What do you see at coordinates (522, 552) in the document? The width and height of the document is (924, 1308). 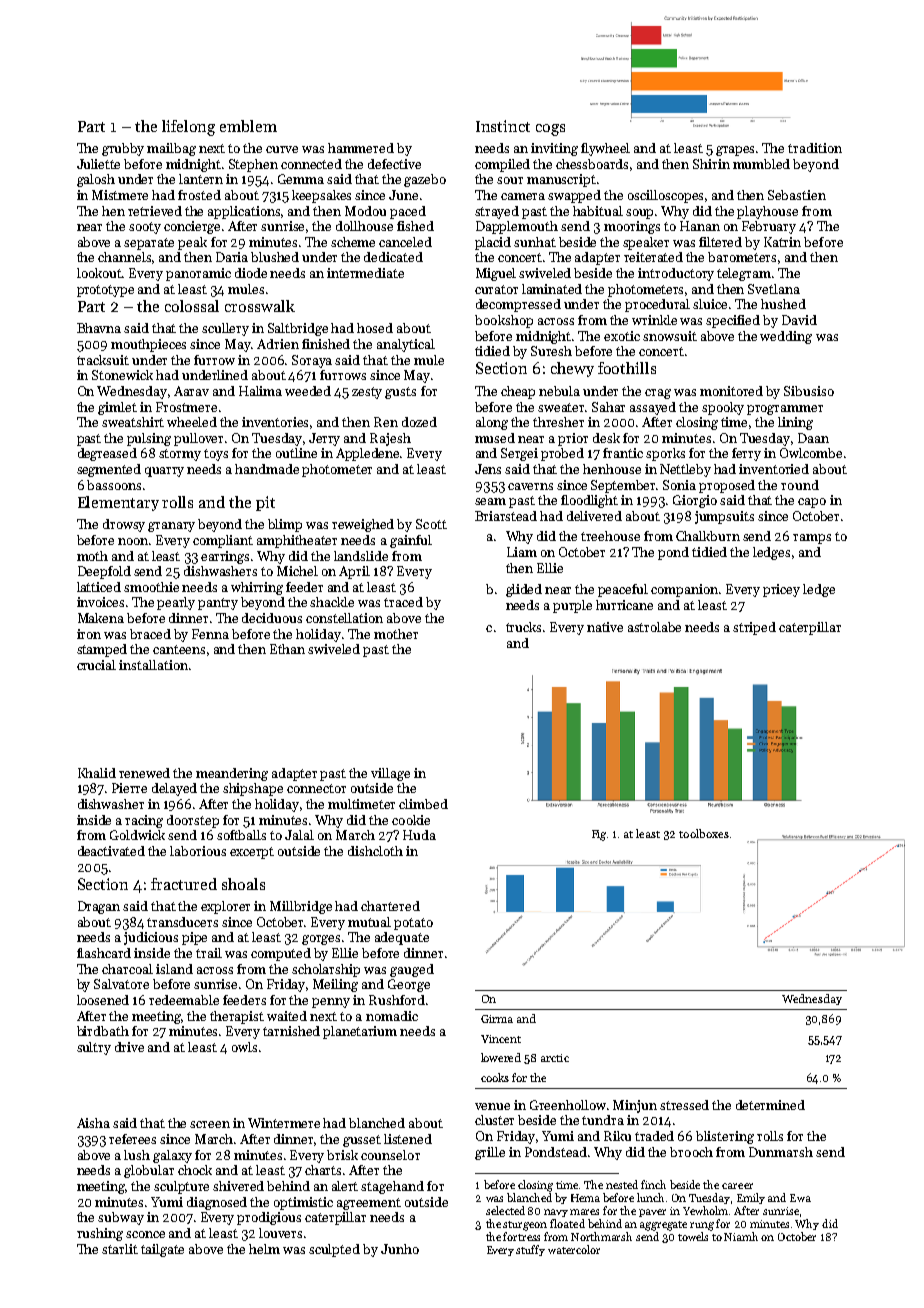 I see `Liam` at bounding box center [522, 552].
